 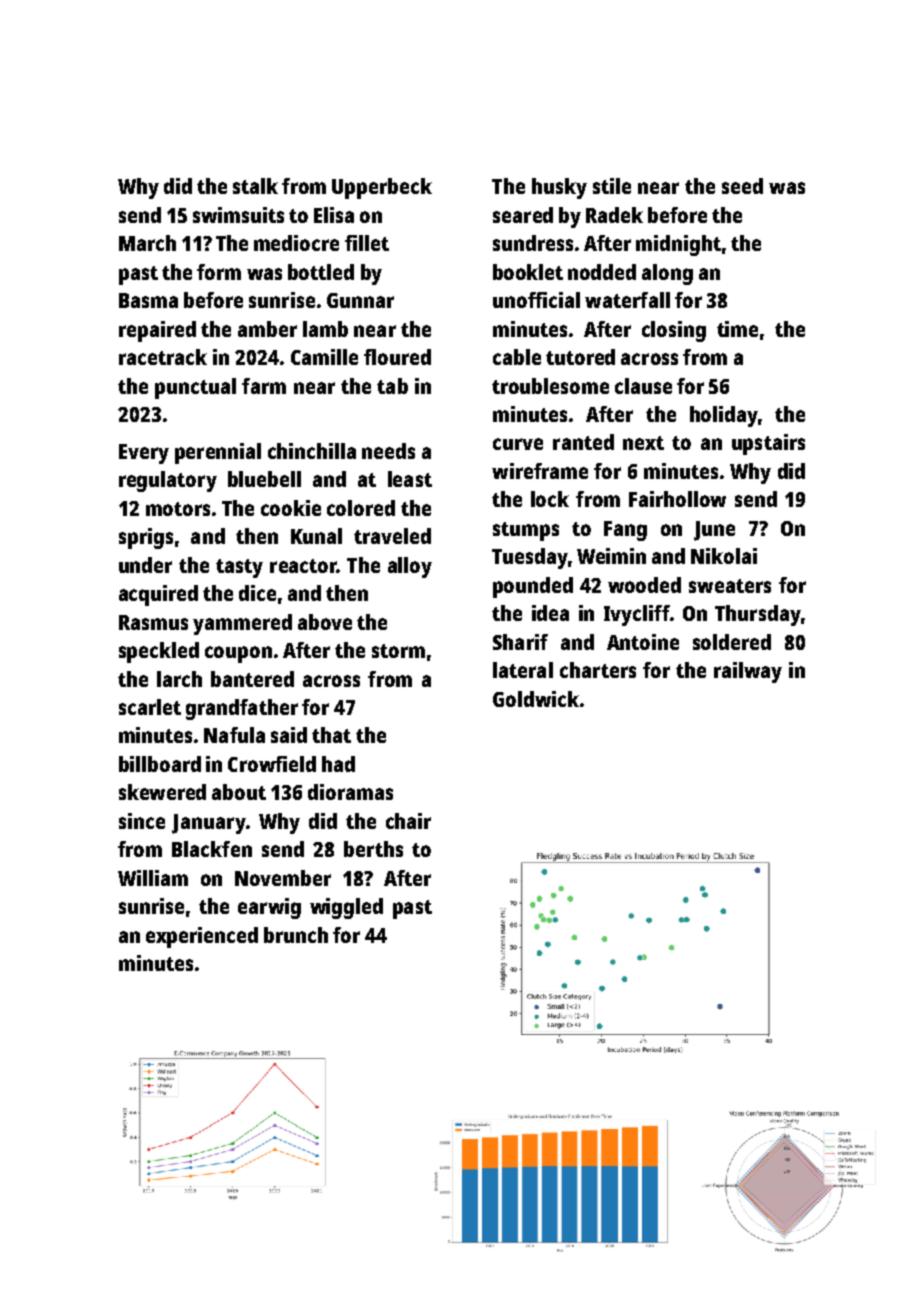 I want to click on tab, so click(x=392, y=386).
